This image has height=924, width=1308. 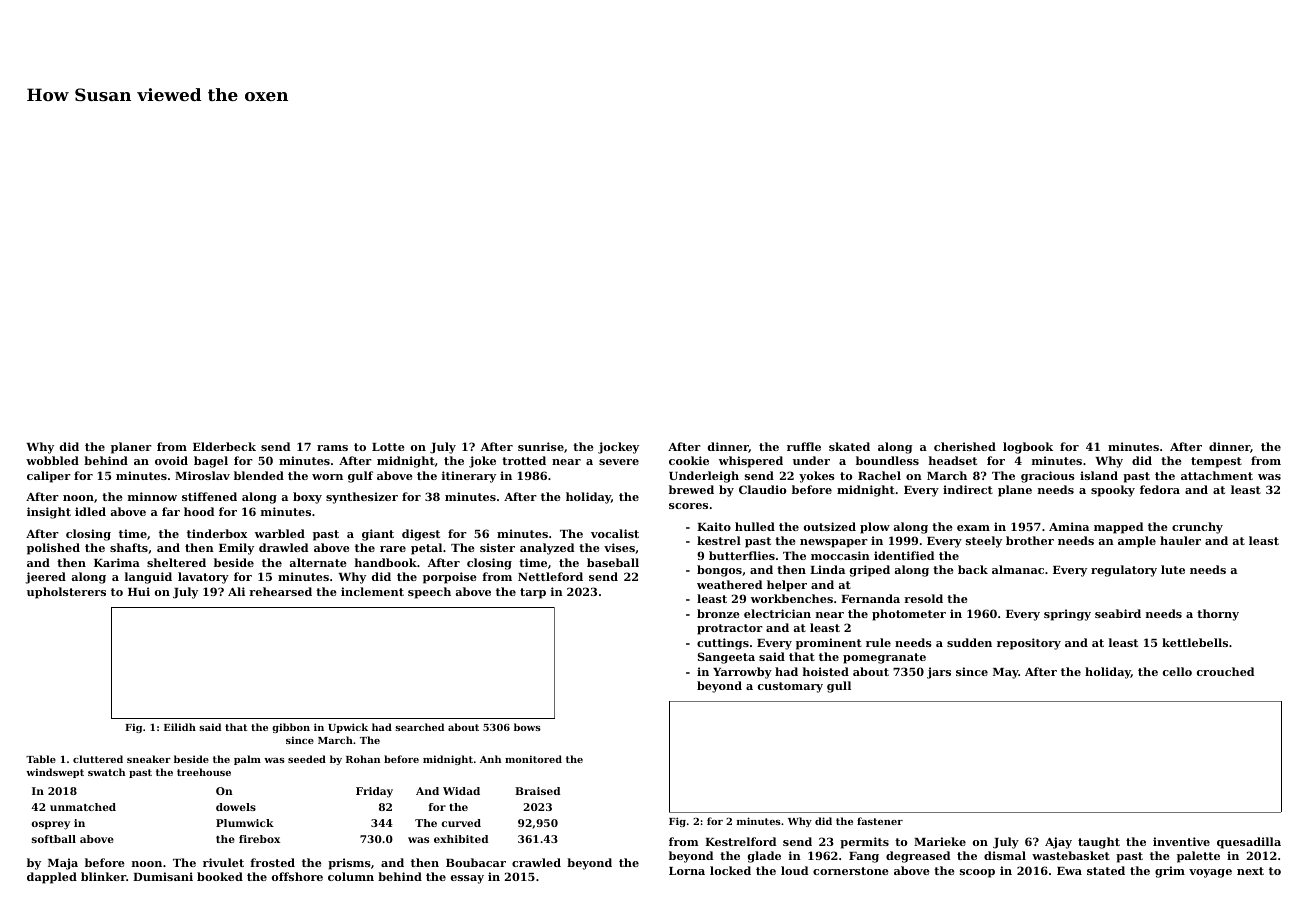 What do you see at coordinates (714, 526) in the image?
I see `Kaito` at bounding box center [714, 526].
